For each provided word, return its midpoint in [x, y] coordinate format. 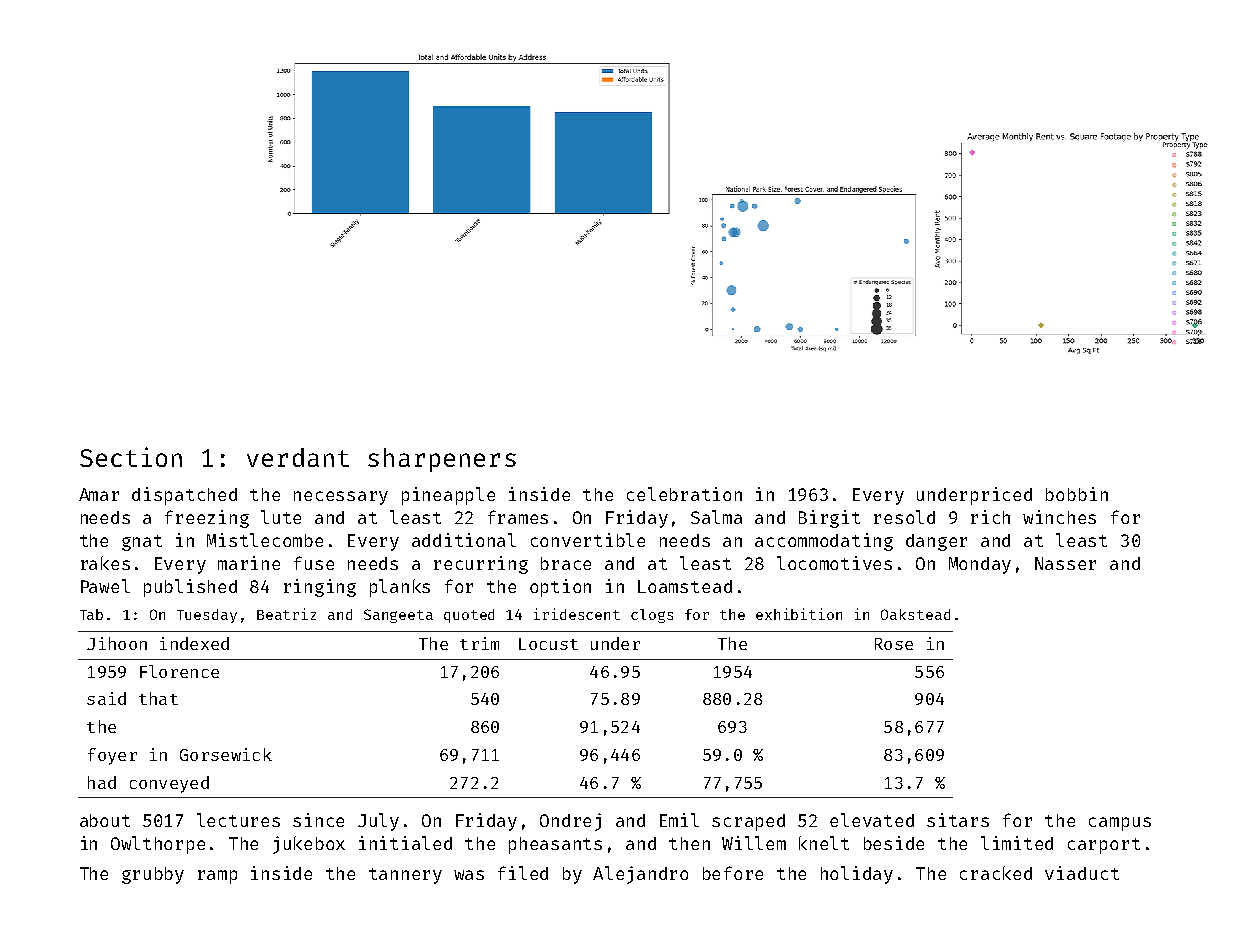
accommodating [824, 542]
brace [566, 563]
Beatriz [286, 614]
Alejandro [640, 875]
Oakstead [915, 614]
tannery [405, 876]
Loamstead [685, 586]
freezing [207, 519]
